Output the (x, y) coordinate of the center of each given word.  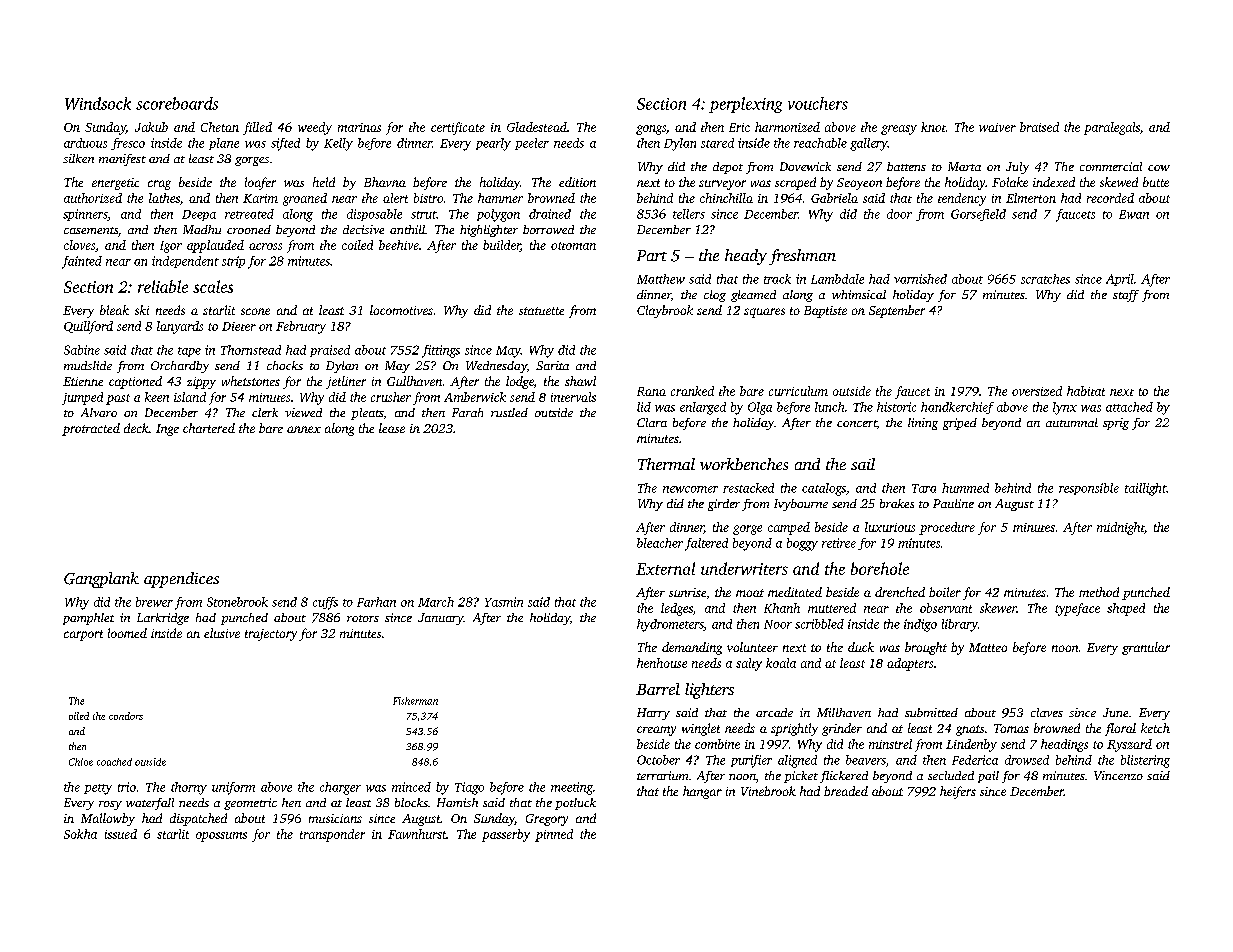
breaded (846, 791)
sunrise (687, 592)
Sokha (80, 834)
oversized (1037, 391)
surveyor (722, 185)
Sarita (552, 365)
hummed (965, 488)
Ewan (1134, 214)
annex (304, 429)
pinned (554, 835)
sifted (285, 144)
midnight (1120, 528)
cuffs (325, 603)
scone (255, 311)
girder (724, 505)
